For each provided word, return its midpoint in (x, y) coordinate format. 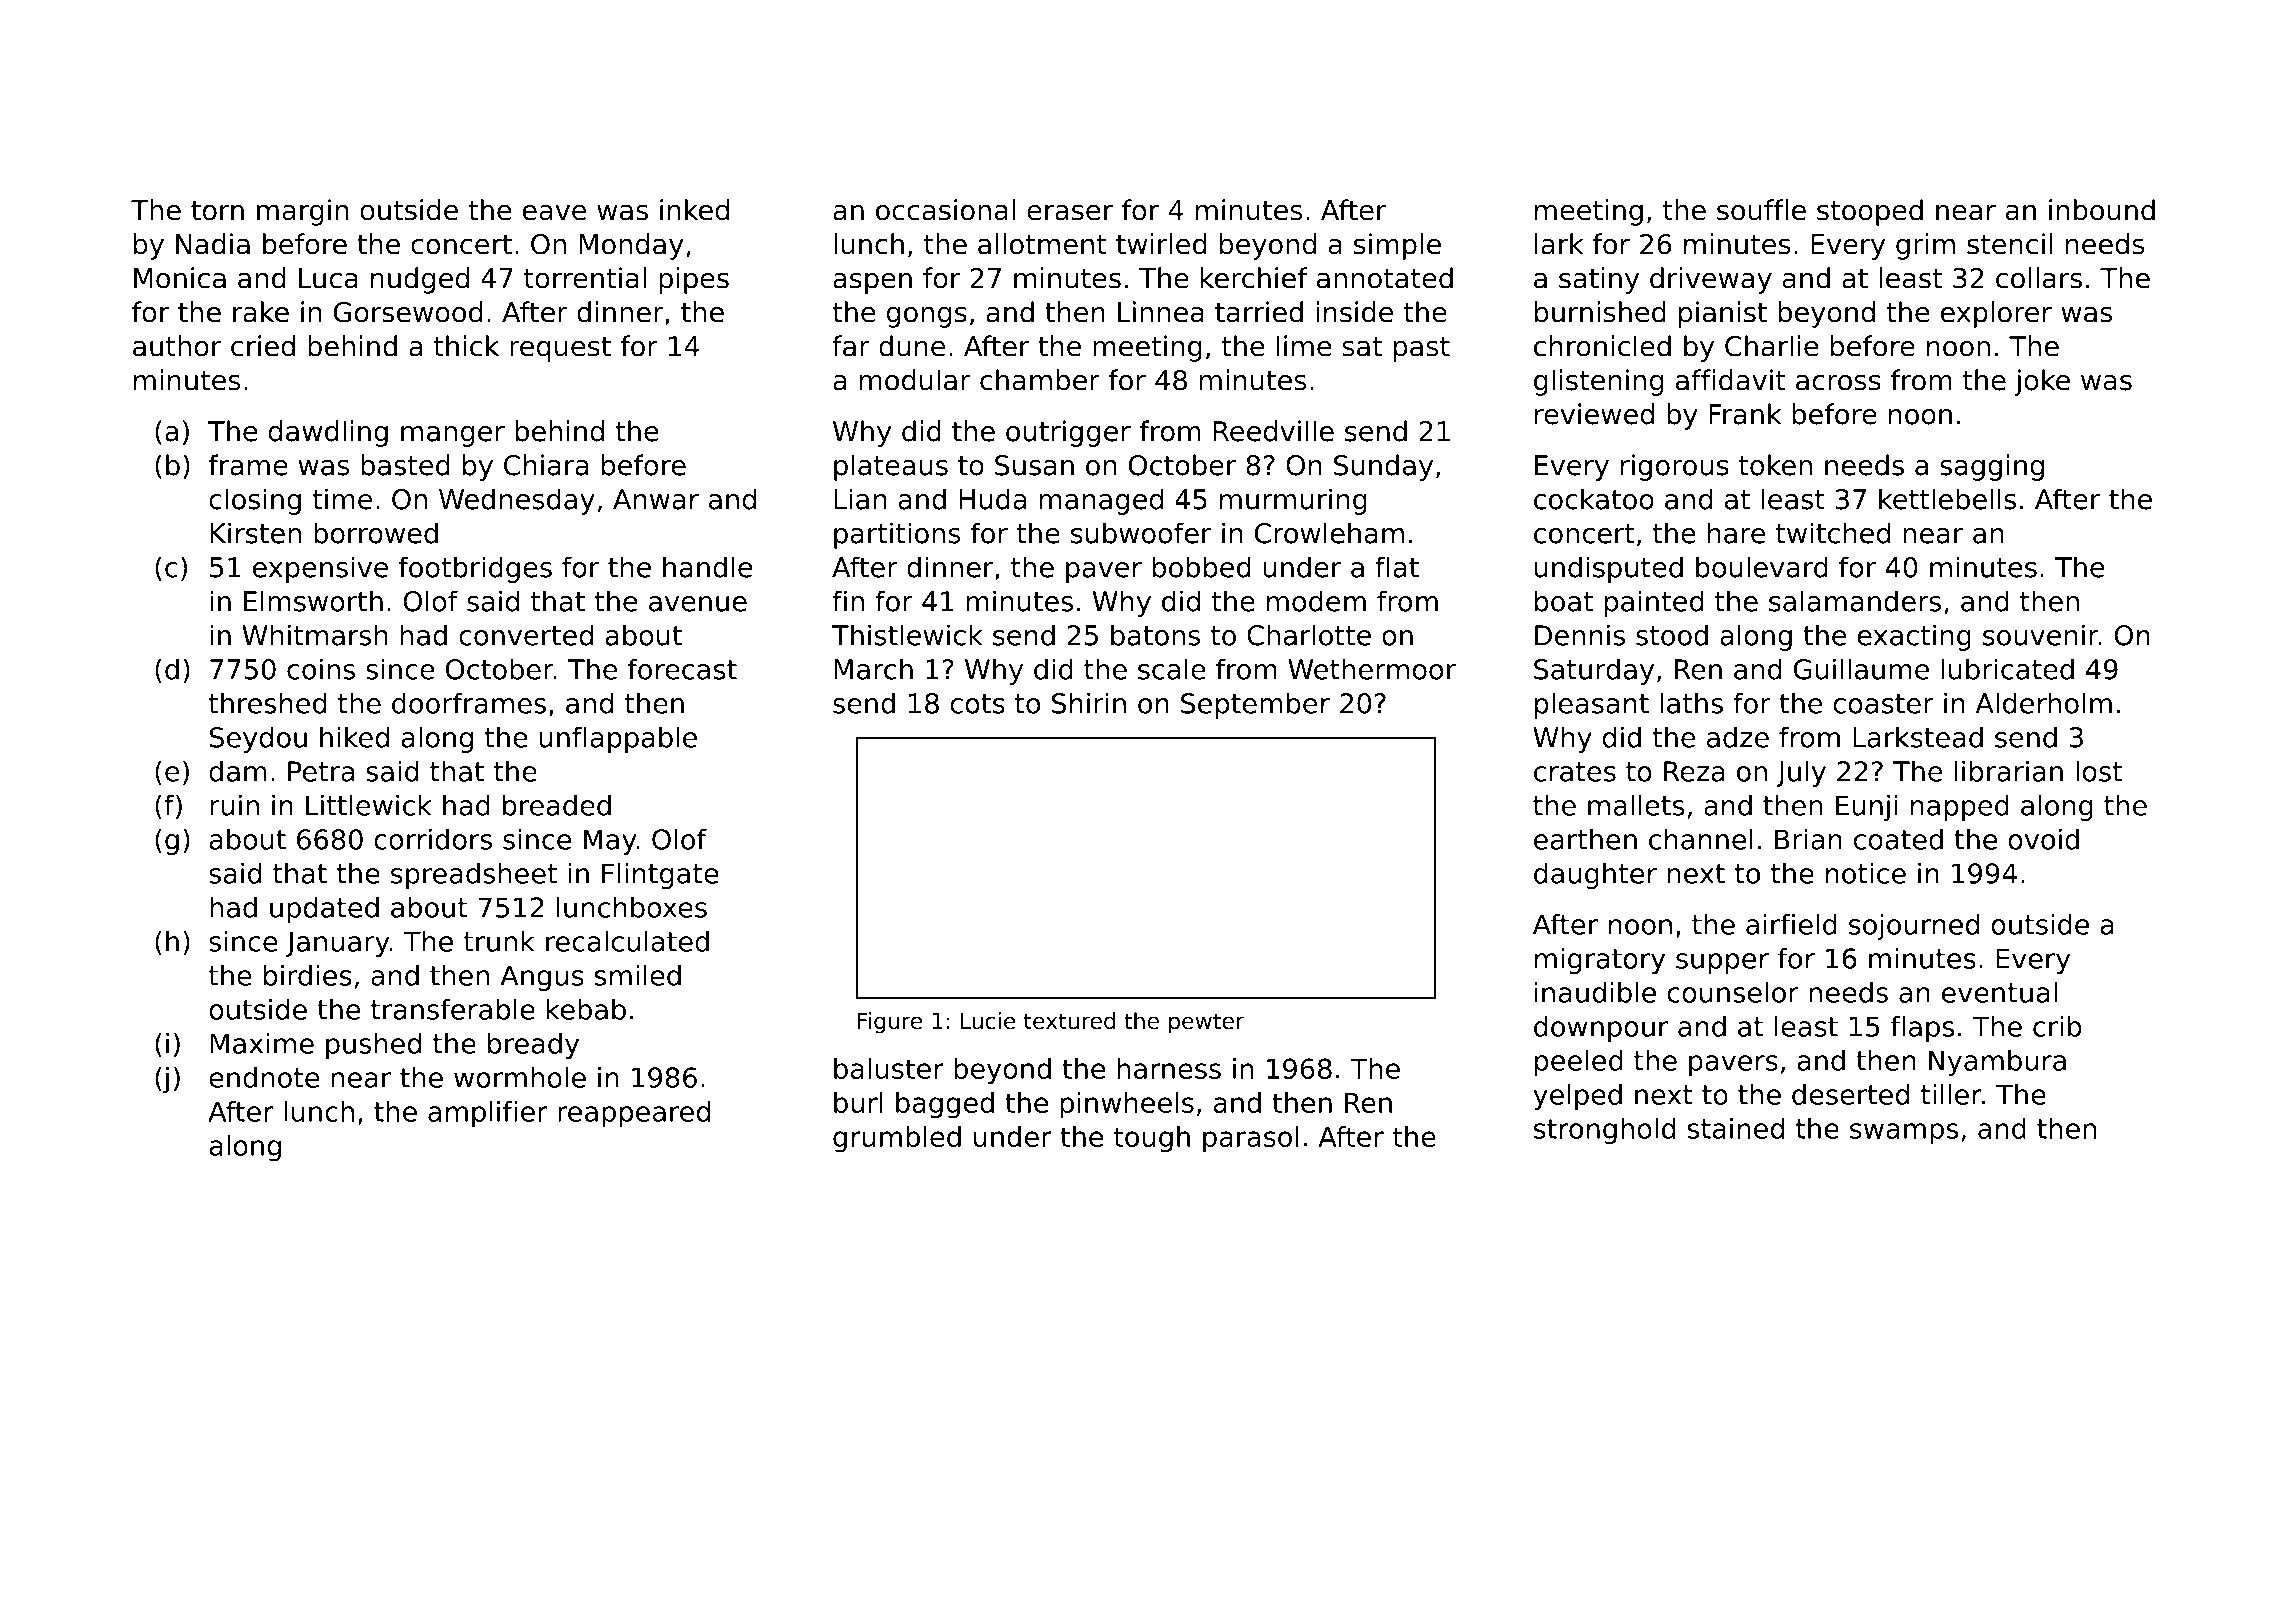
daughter (1595, 875)
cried (263, 346)
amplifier (488, 1113)
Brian (1808, 839)
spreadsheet (474, 875)
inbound (2102, 210)
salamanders (1855, 601)
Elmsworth (313, 601)
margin (302, 212)
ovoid (2043, 839)
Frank (1745, 414)
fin (848, 600)
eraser (1070, 213)
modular (915, 380)
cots (978, 704)
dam (237, 771)
